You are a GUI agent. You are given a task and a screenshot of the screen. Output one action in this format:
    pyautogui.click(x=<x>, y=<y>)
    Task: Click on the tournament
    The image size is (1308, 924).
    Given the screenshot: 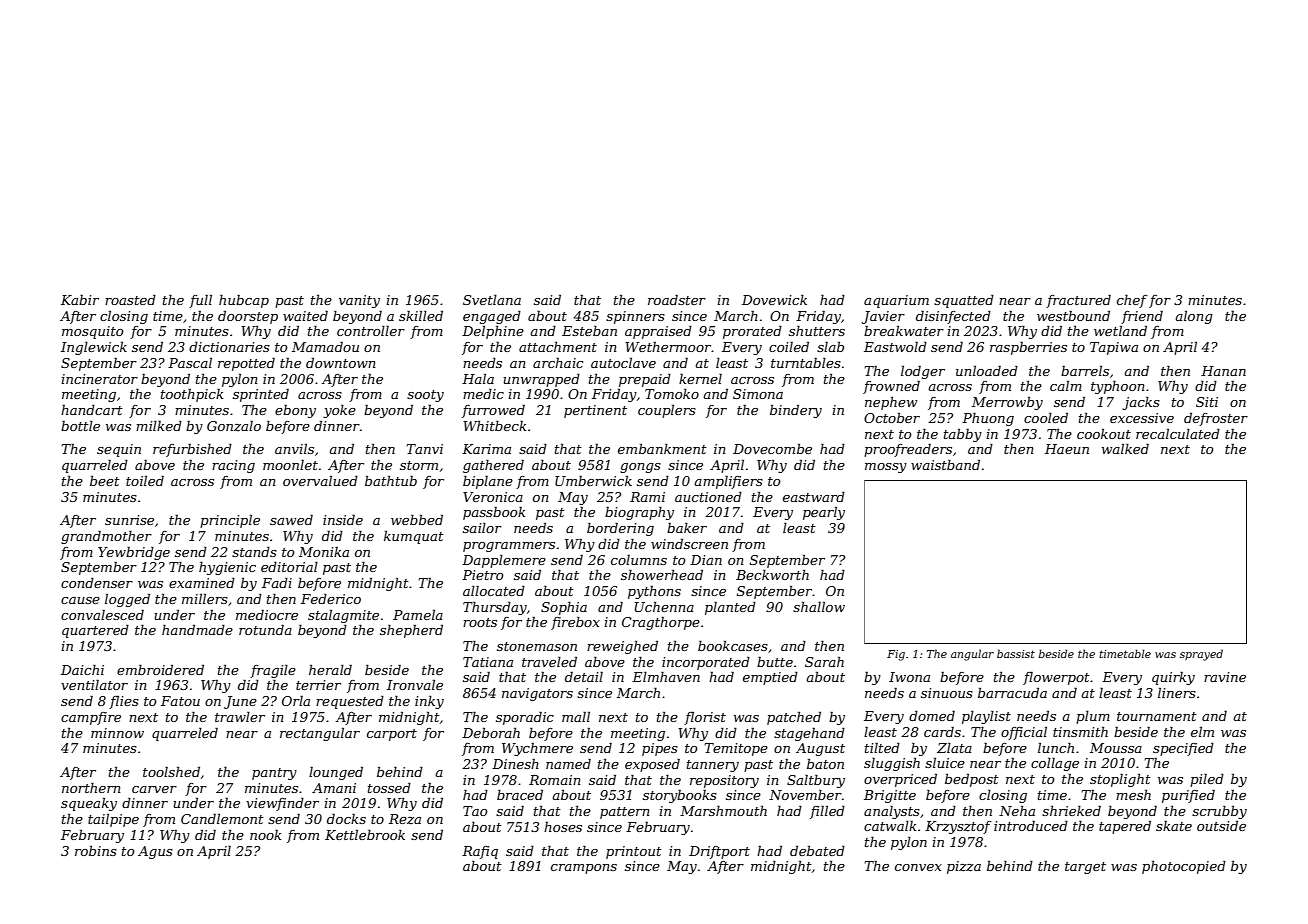 What is the action you would take?
    pyautogui.click(x=1157, y=716)
